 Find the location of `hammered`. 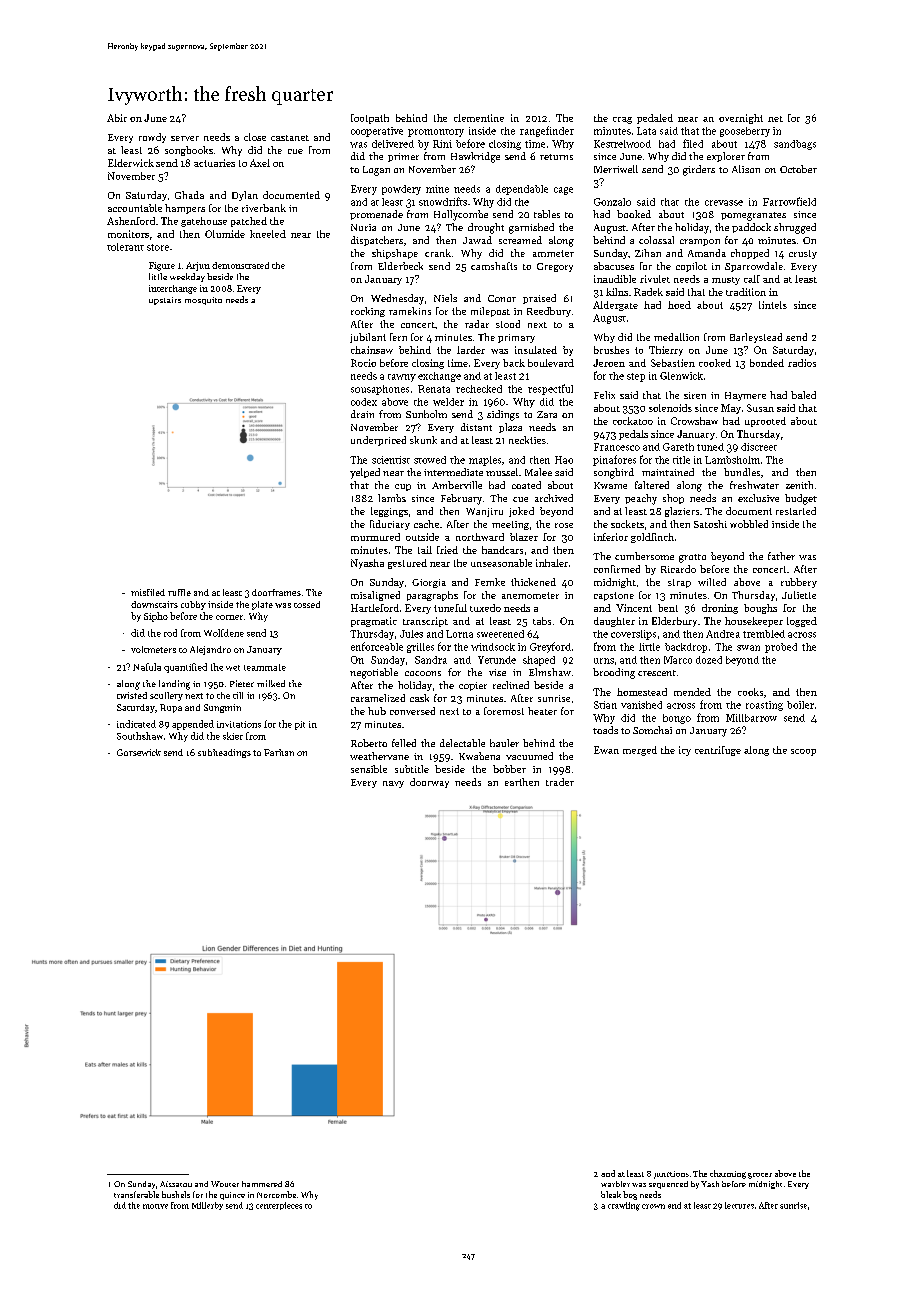

hammered is located at coordinates (262, 1184).
